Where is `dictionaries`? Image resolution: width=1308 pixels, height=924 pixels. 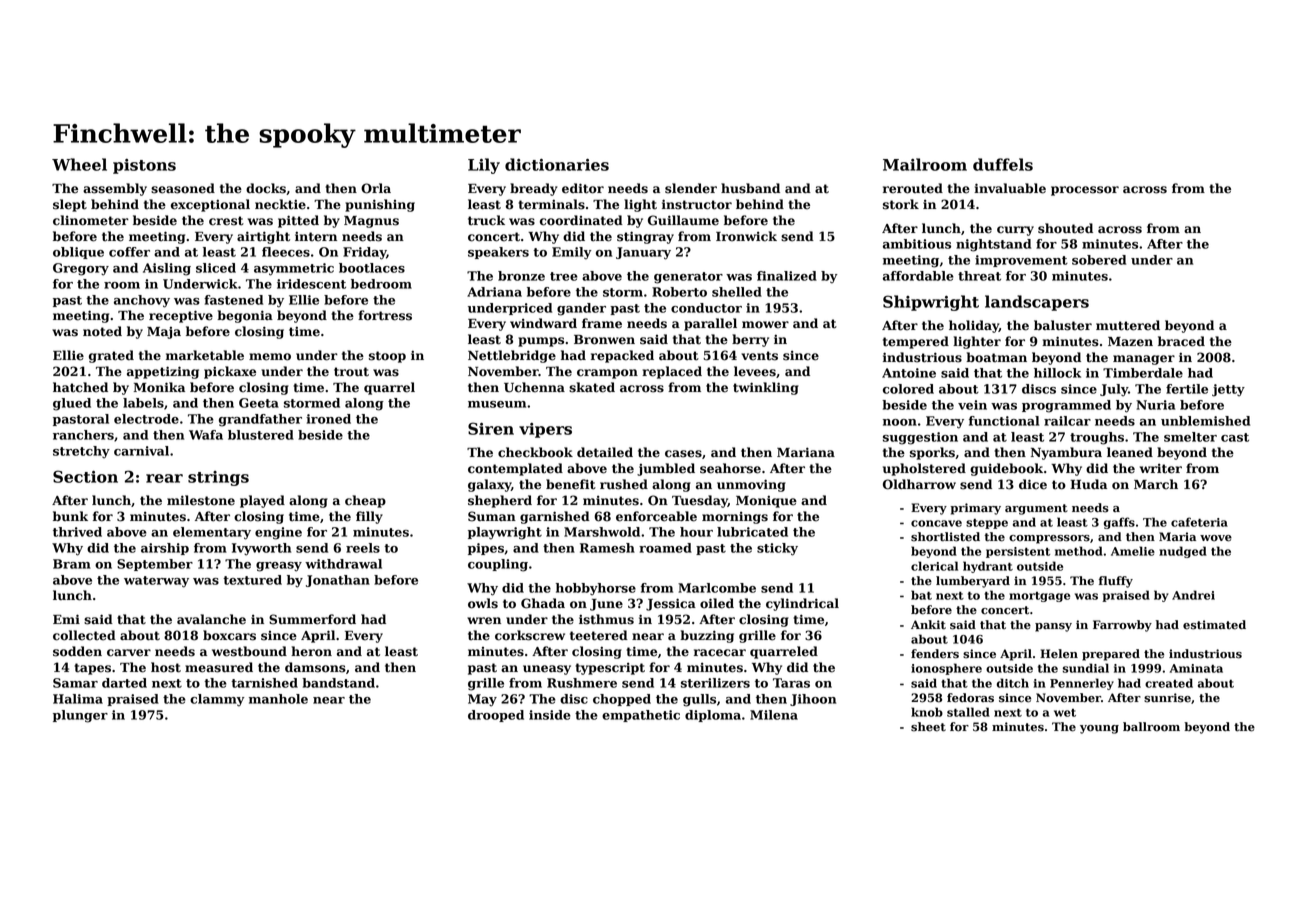
dictionaries is located at coordinates (557, 164).
